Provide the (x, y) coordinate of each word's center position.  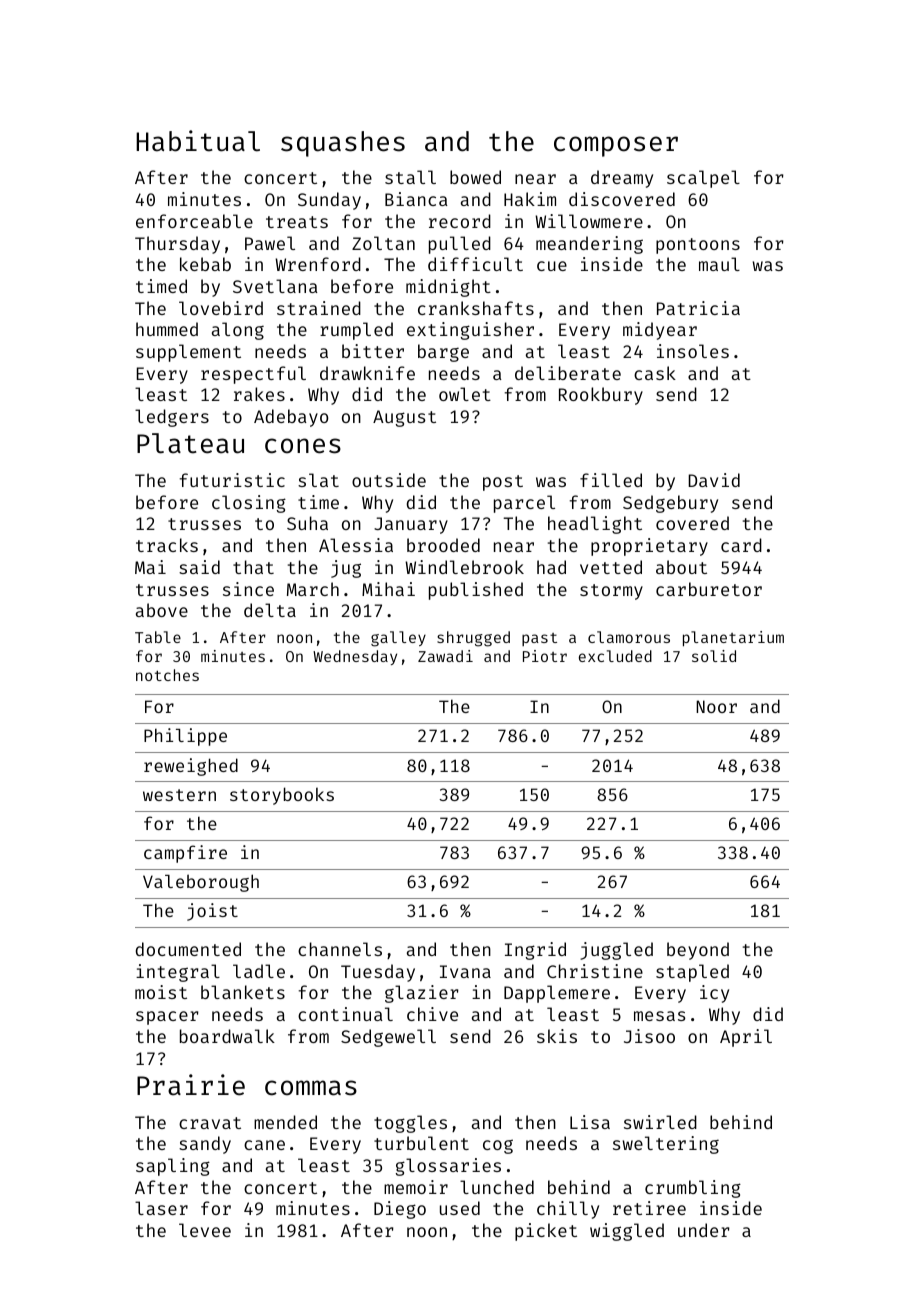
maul (719, 264)
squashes (343, 144)
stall (410, 177)
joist (212, 912)
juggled (616, 951)
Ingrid (535, 951)
